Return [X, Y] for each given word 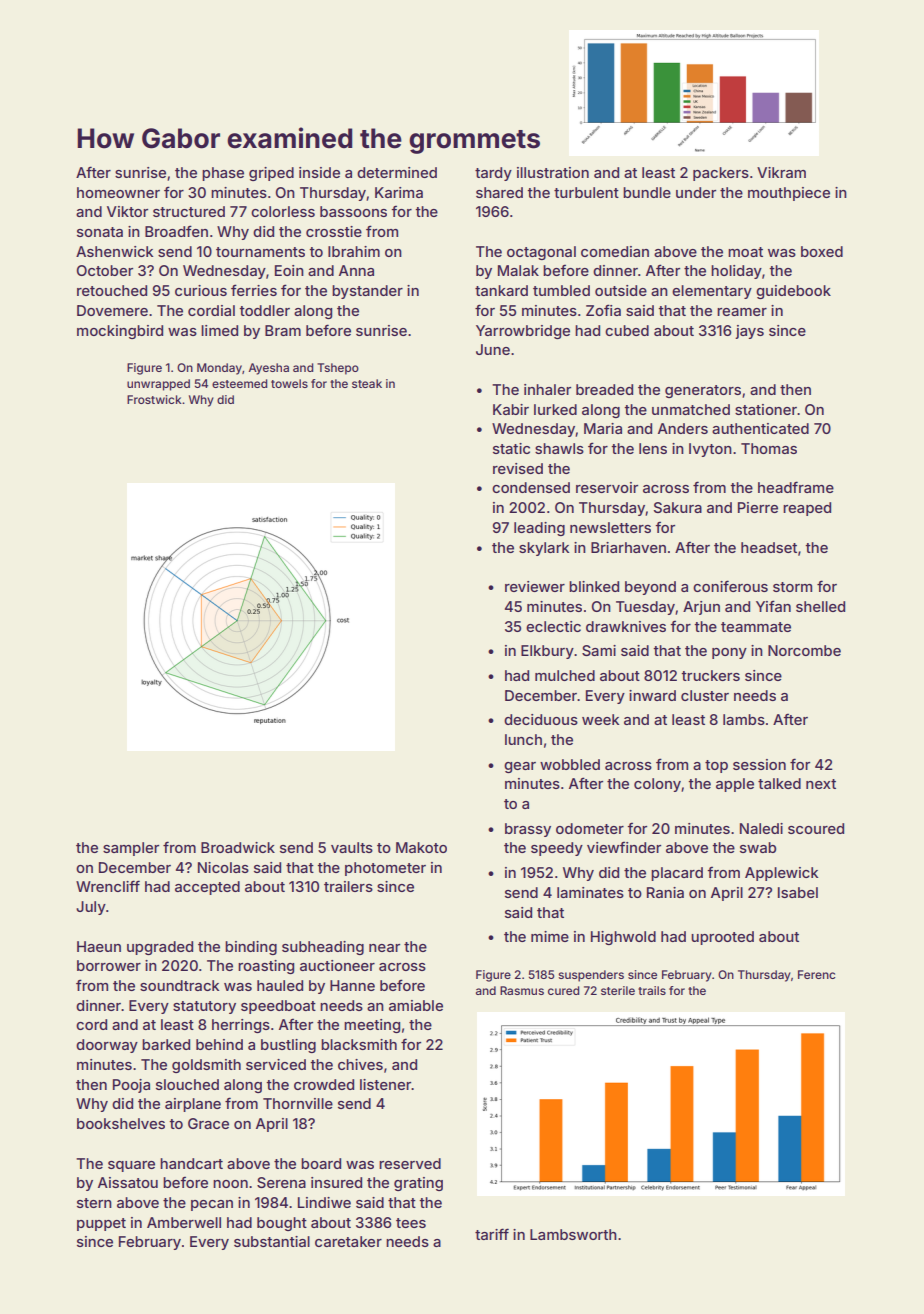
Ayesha [269, 369]
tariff [492, 1234]
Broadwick [238, 847]
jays [749, 332]
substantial [272, 1241]
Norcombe [804, 650]
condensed [531, 487]
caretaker [348, 1241]
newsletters [610, 527]
